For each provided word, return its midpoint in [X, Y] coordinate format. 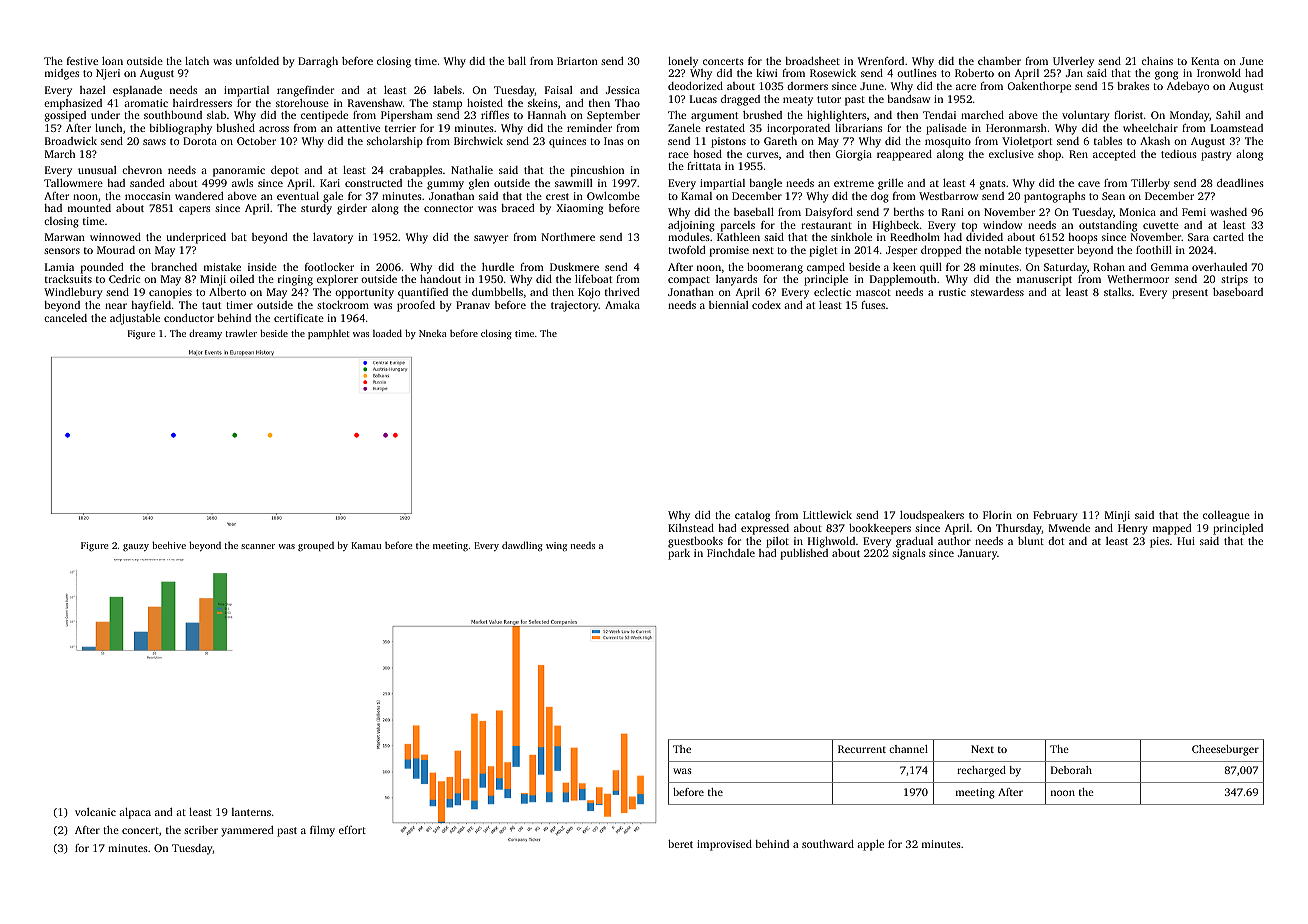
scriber [201, 830]
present [1190, 294]
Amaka [622, 305]
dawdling [522, 546]
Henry [1133, 529]
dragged [740, 100]
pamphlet [328, 334]
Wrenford [881, 61]
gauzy [136, 548]
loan [112, 61]
